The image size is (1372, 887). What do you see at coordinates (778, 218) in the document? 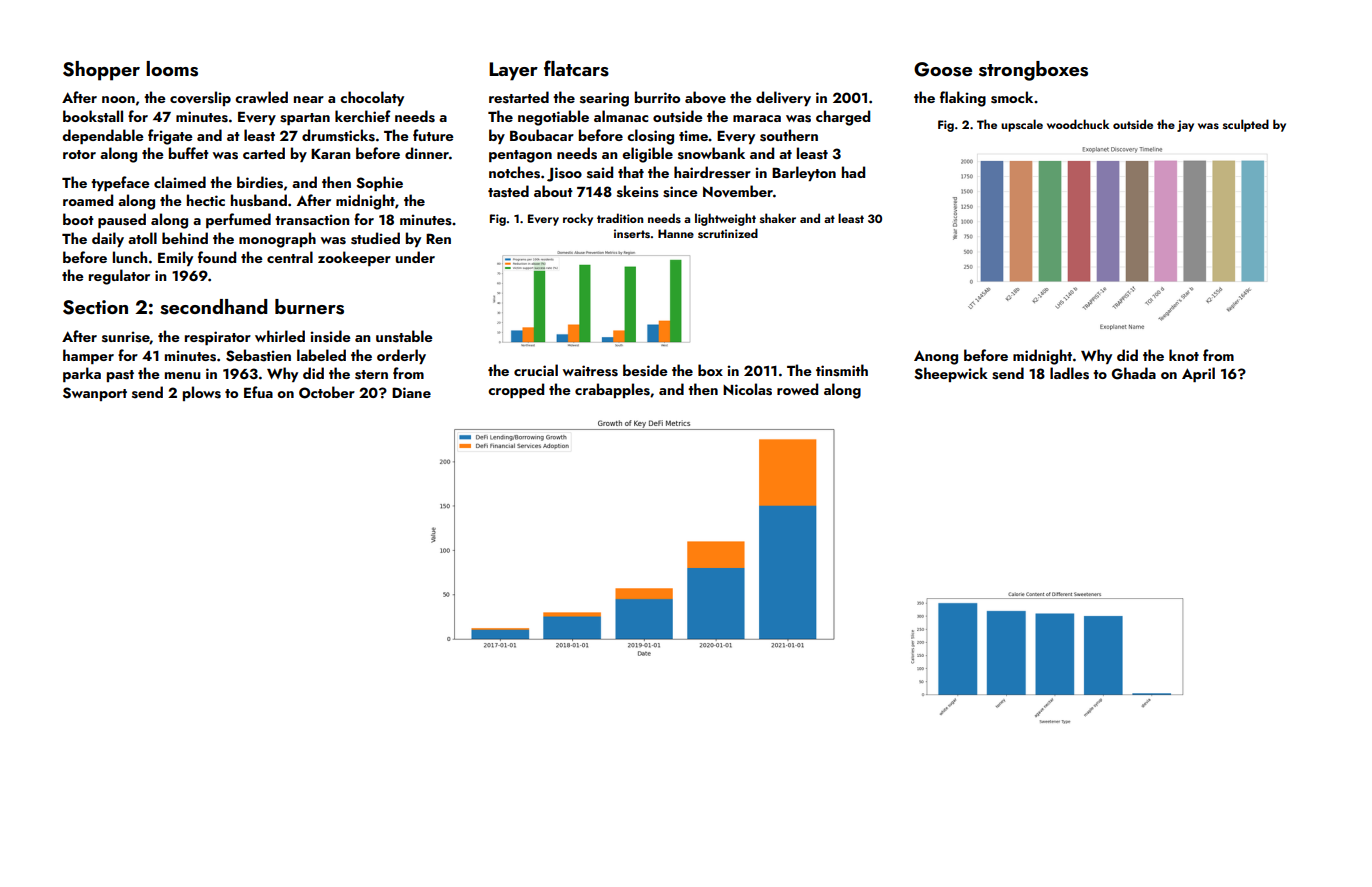
I see `shaker` at bounding box center [778, 218].
